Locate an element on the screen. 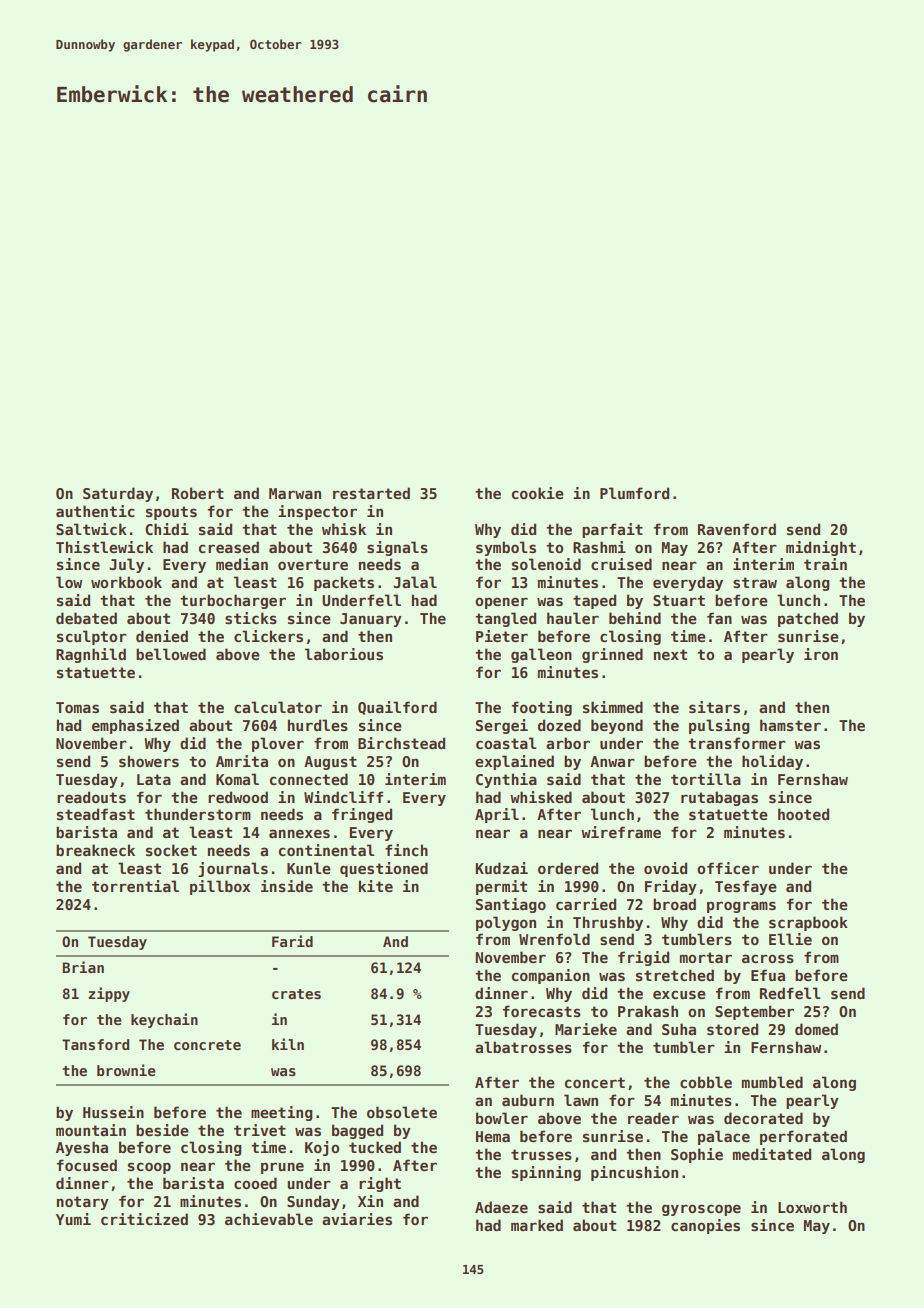 The width and height of the screenshot is (924, 1308). hooted is located at coordinates (803, 814).
